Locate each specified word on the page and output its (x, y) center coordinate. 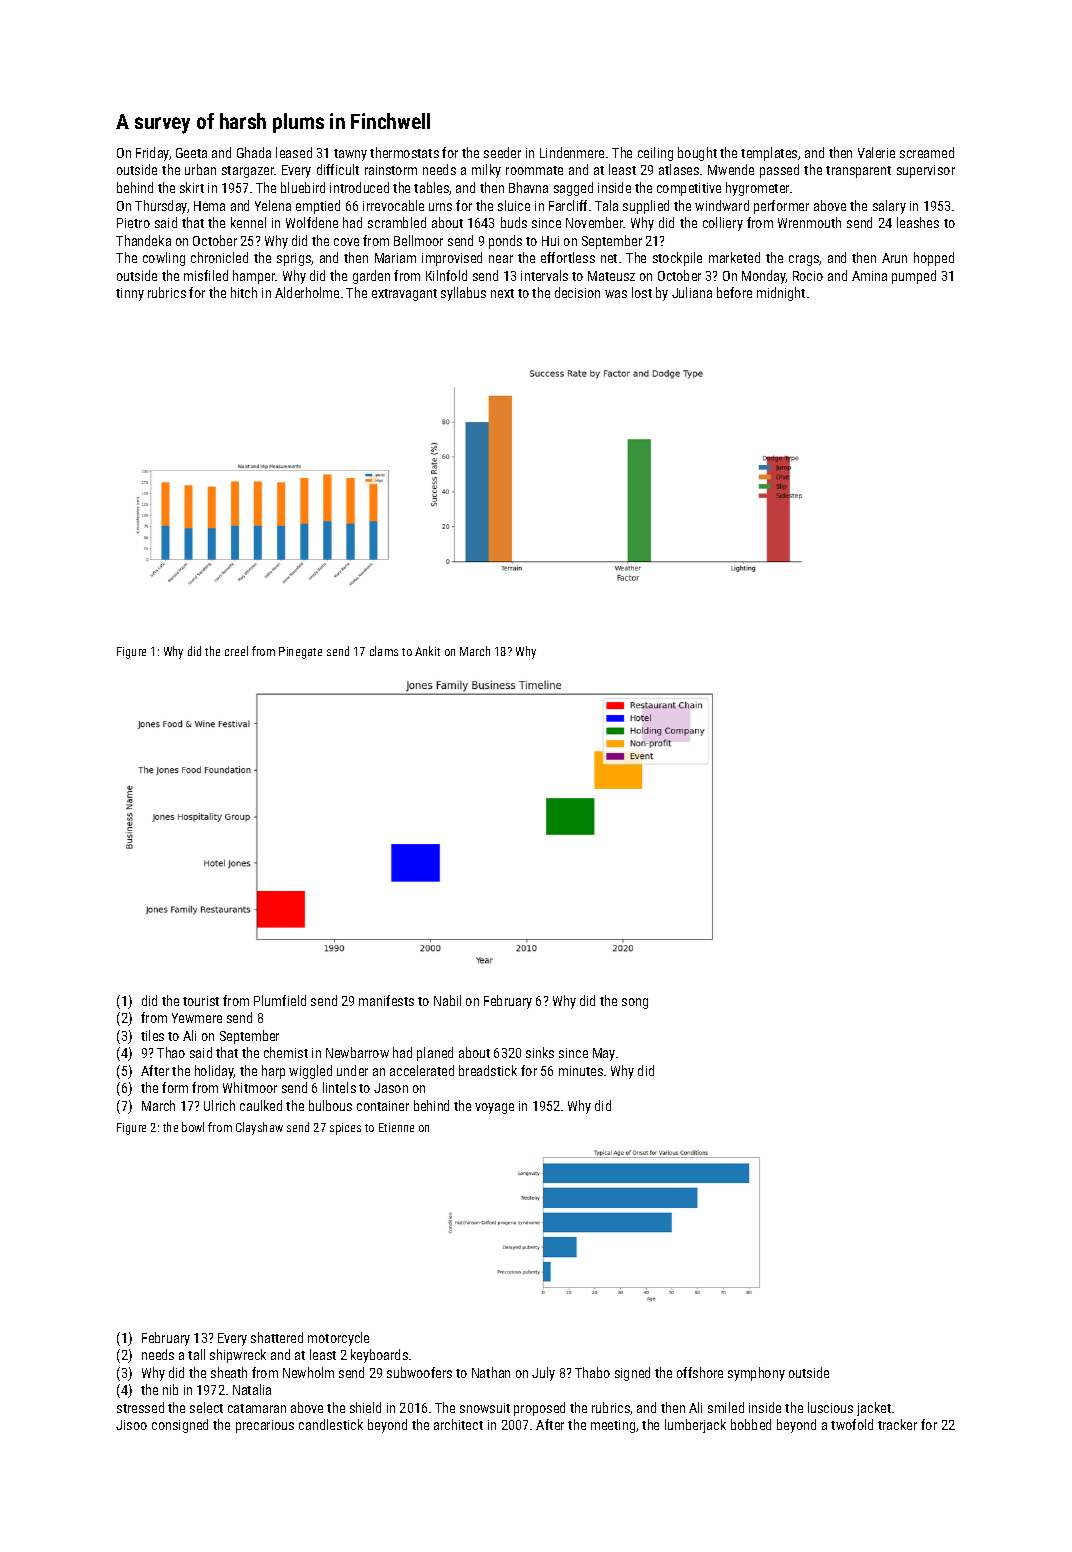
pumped (914, 277)
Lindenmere (572, 152)
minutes (581, 1071)
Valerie (876, 152)
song (635, 1003)
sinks (540, 1052)
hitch (244, 292)
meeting (613, 1426)
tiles (152, 1035)
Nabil (447, 1000)
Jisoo (131, 1425)
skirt (192, 187)
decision (577, 292)
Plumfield (280, 1000)
